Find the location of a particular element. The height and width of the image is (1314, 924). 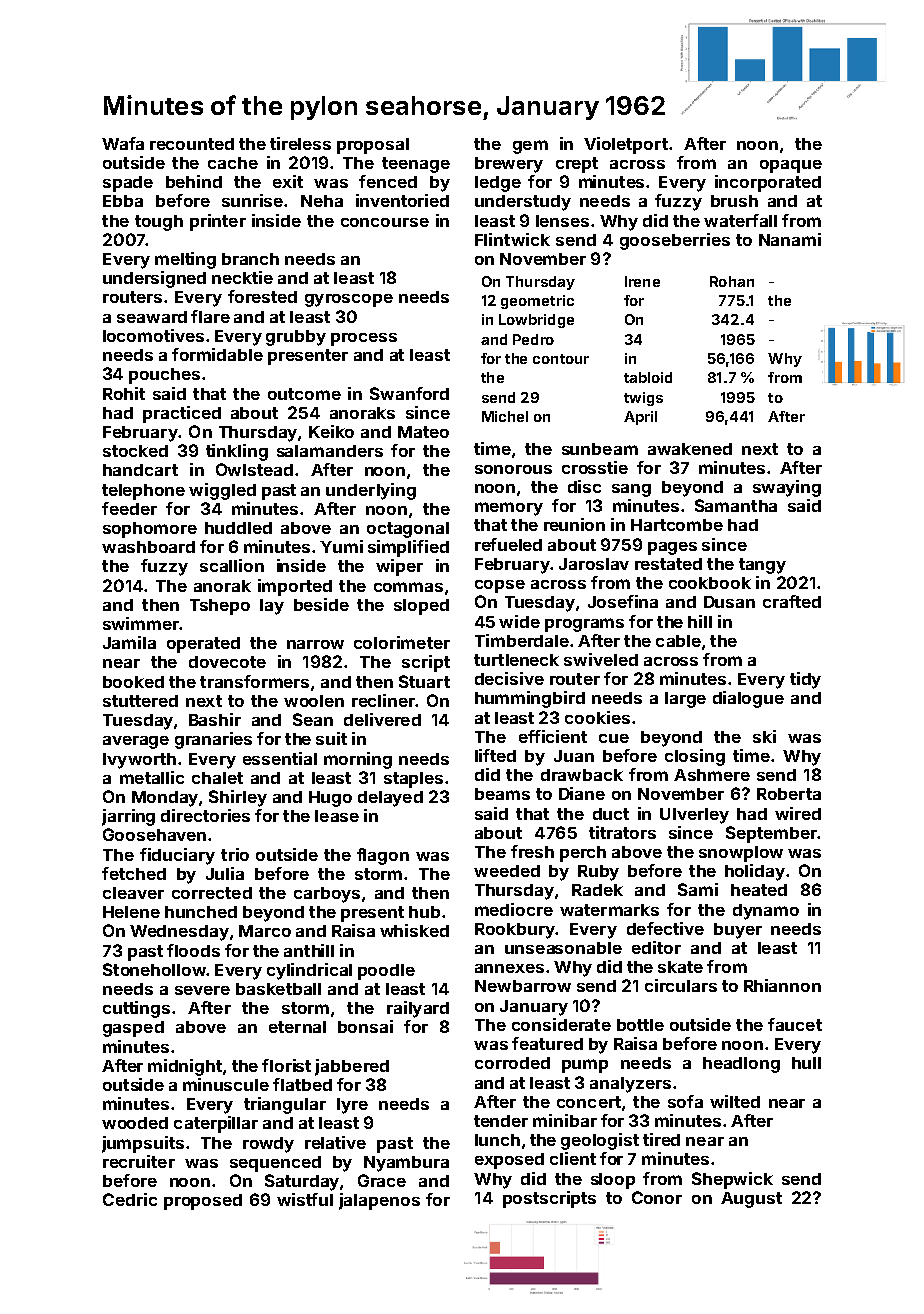

swaying is located at coordinates (787, 488).
